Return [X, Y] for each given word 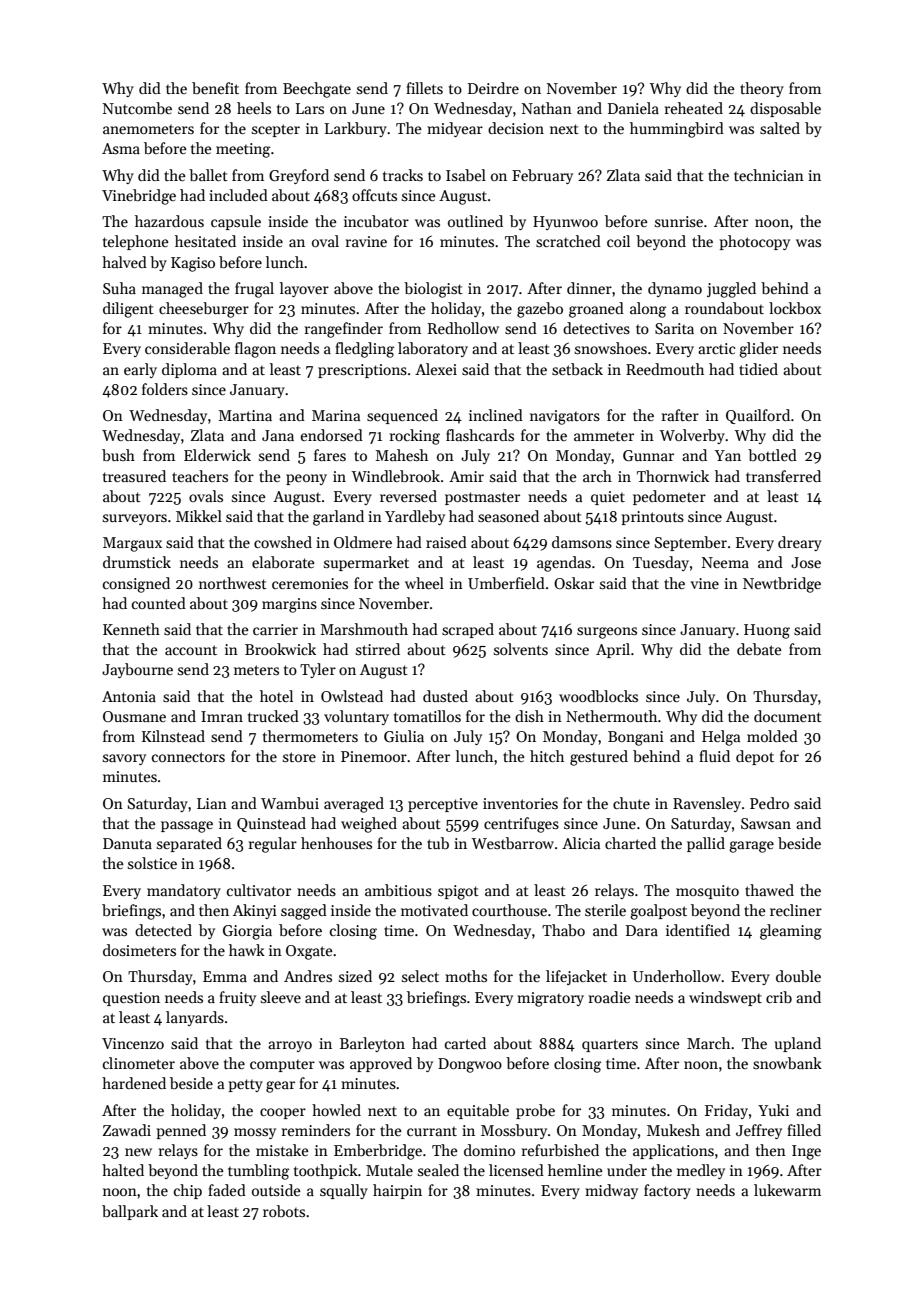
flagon [255, 350]
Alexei [436, 369]
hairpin [397, 1191]
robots [284, 1211]
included [238, 195]
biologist [433, 290]
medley [701, 1171]
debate [759, 649]
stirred [378, 649]
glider [758, 350]
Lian [212, 803]
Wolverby [692, 436]
